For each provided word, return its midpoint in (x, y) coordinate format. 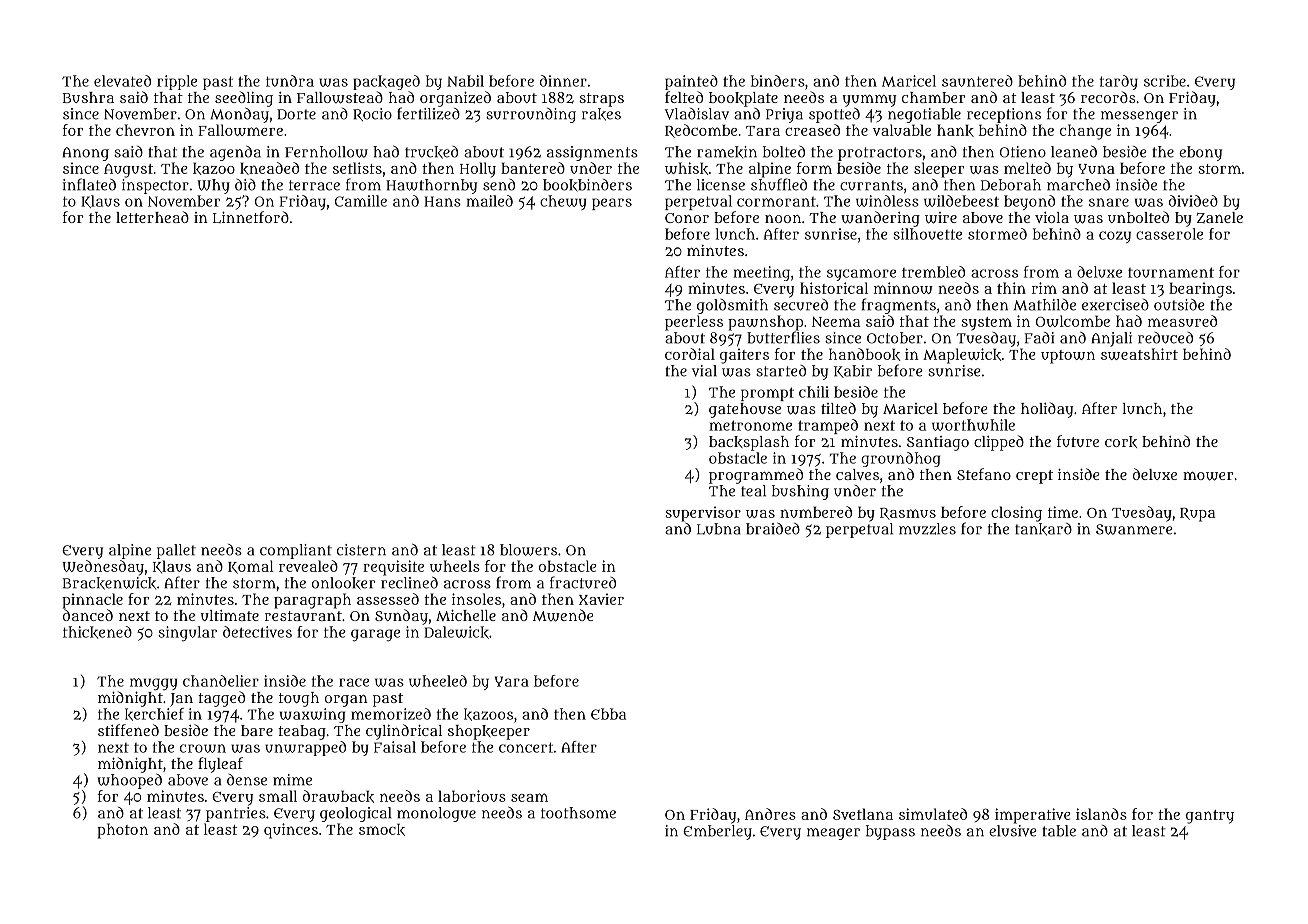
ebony (1200, 153)
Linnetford (251, 217)
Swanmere (1134, 529)
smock (382, 829)
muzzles (927, 529)
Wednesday (103, 568)
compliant (296, 551)
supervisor (703, 514)
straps (601, 100)
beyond (1029, 202)
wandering (880, 219)
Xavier (601, 599)
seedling (244, 99)
